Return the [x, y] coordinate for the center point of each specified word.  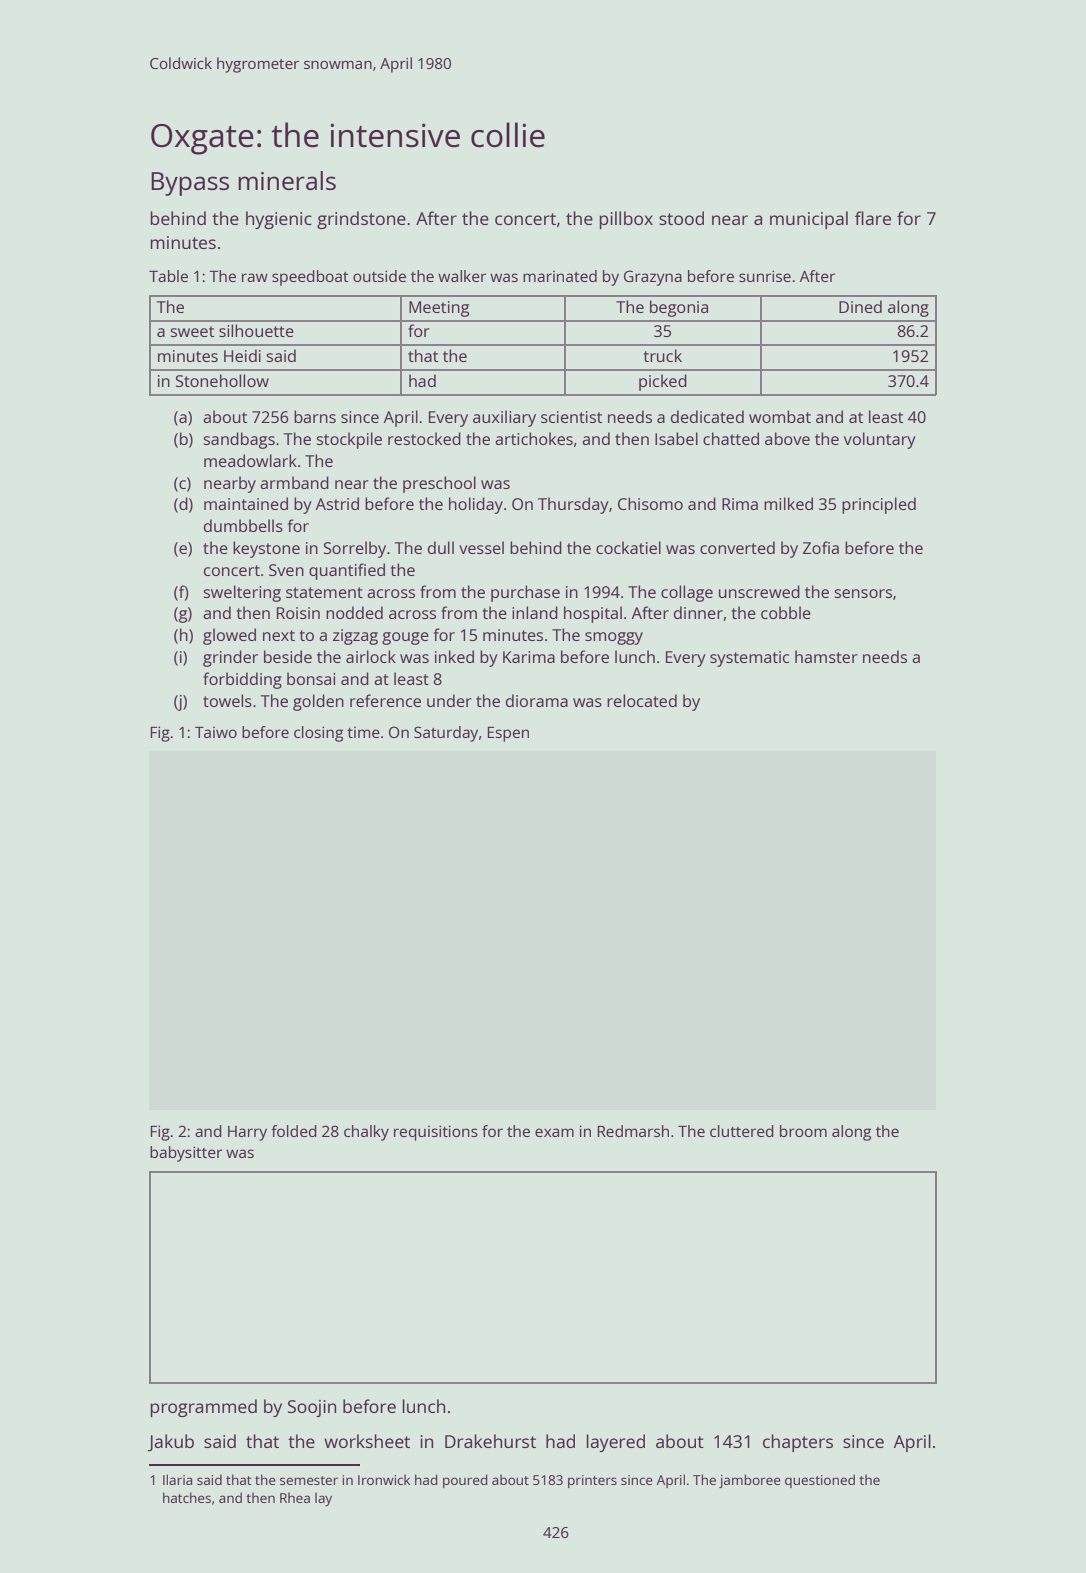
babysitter [186, 1154]
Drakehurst [490, 1441]
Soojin [312, 1408]
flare [873, 218]
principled [879, 505]
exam [554, 1132]
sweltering [242, 593]
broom [803, 1131]
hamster [826, 656]
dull [441, 547]
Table [168, 276]
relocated [642, 700]
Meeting [439, 309]
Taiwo [216, 732]
